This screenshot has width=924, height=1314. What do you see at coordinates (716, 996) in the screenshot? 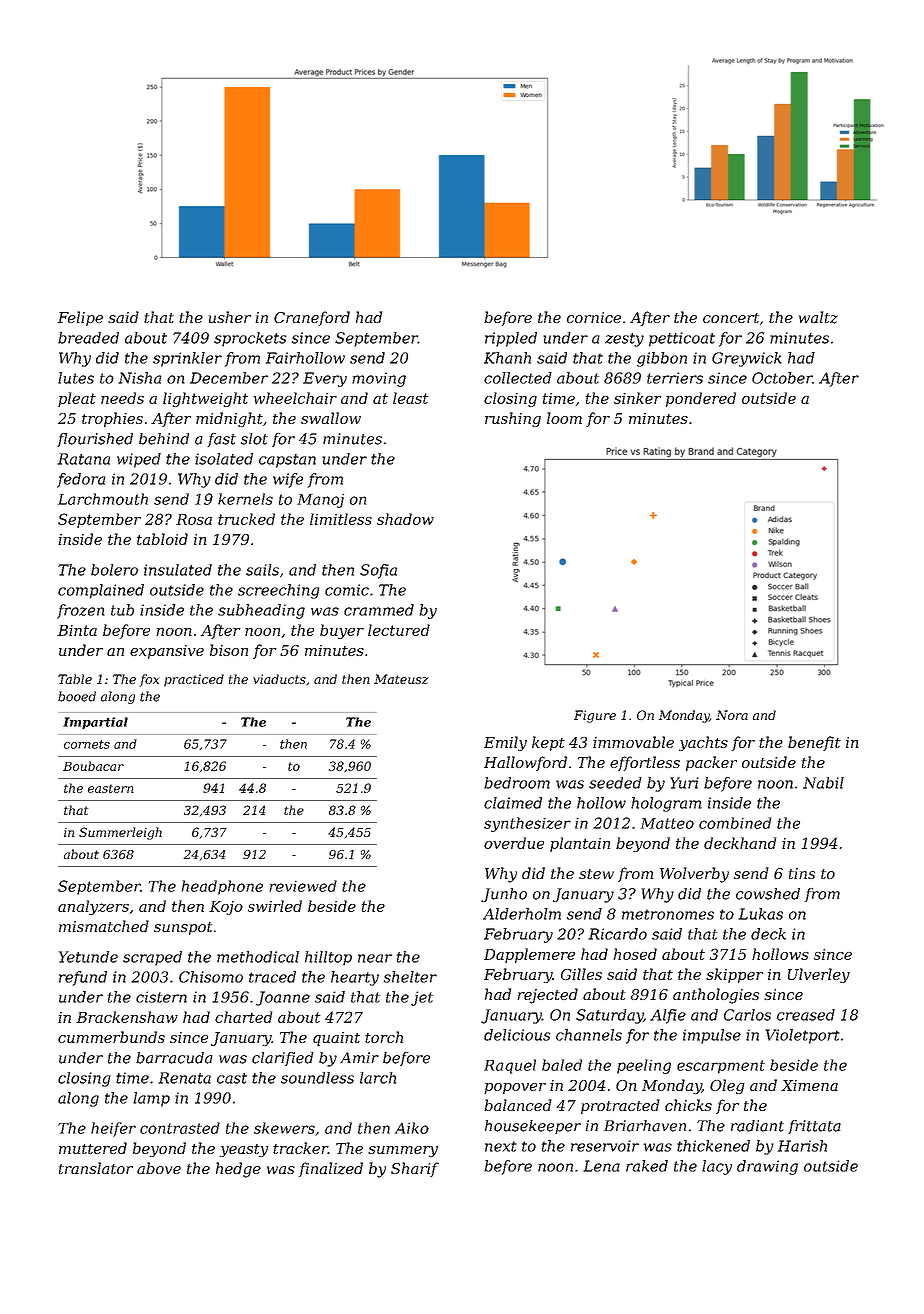
I see `anthologies` at bounding box center [716, 996].
